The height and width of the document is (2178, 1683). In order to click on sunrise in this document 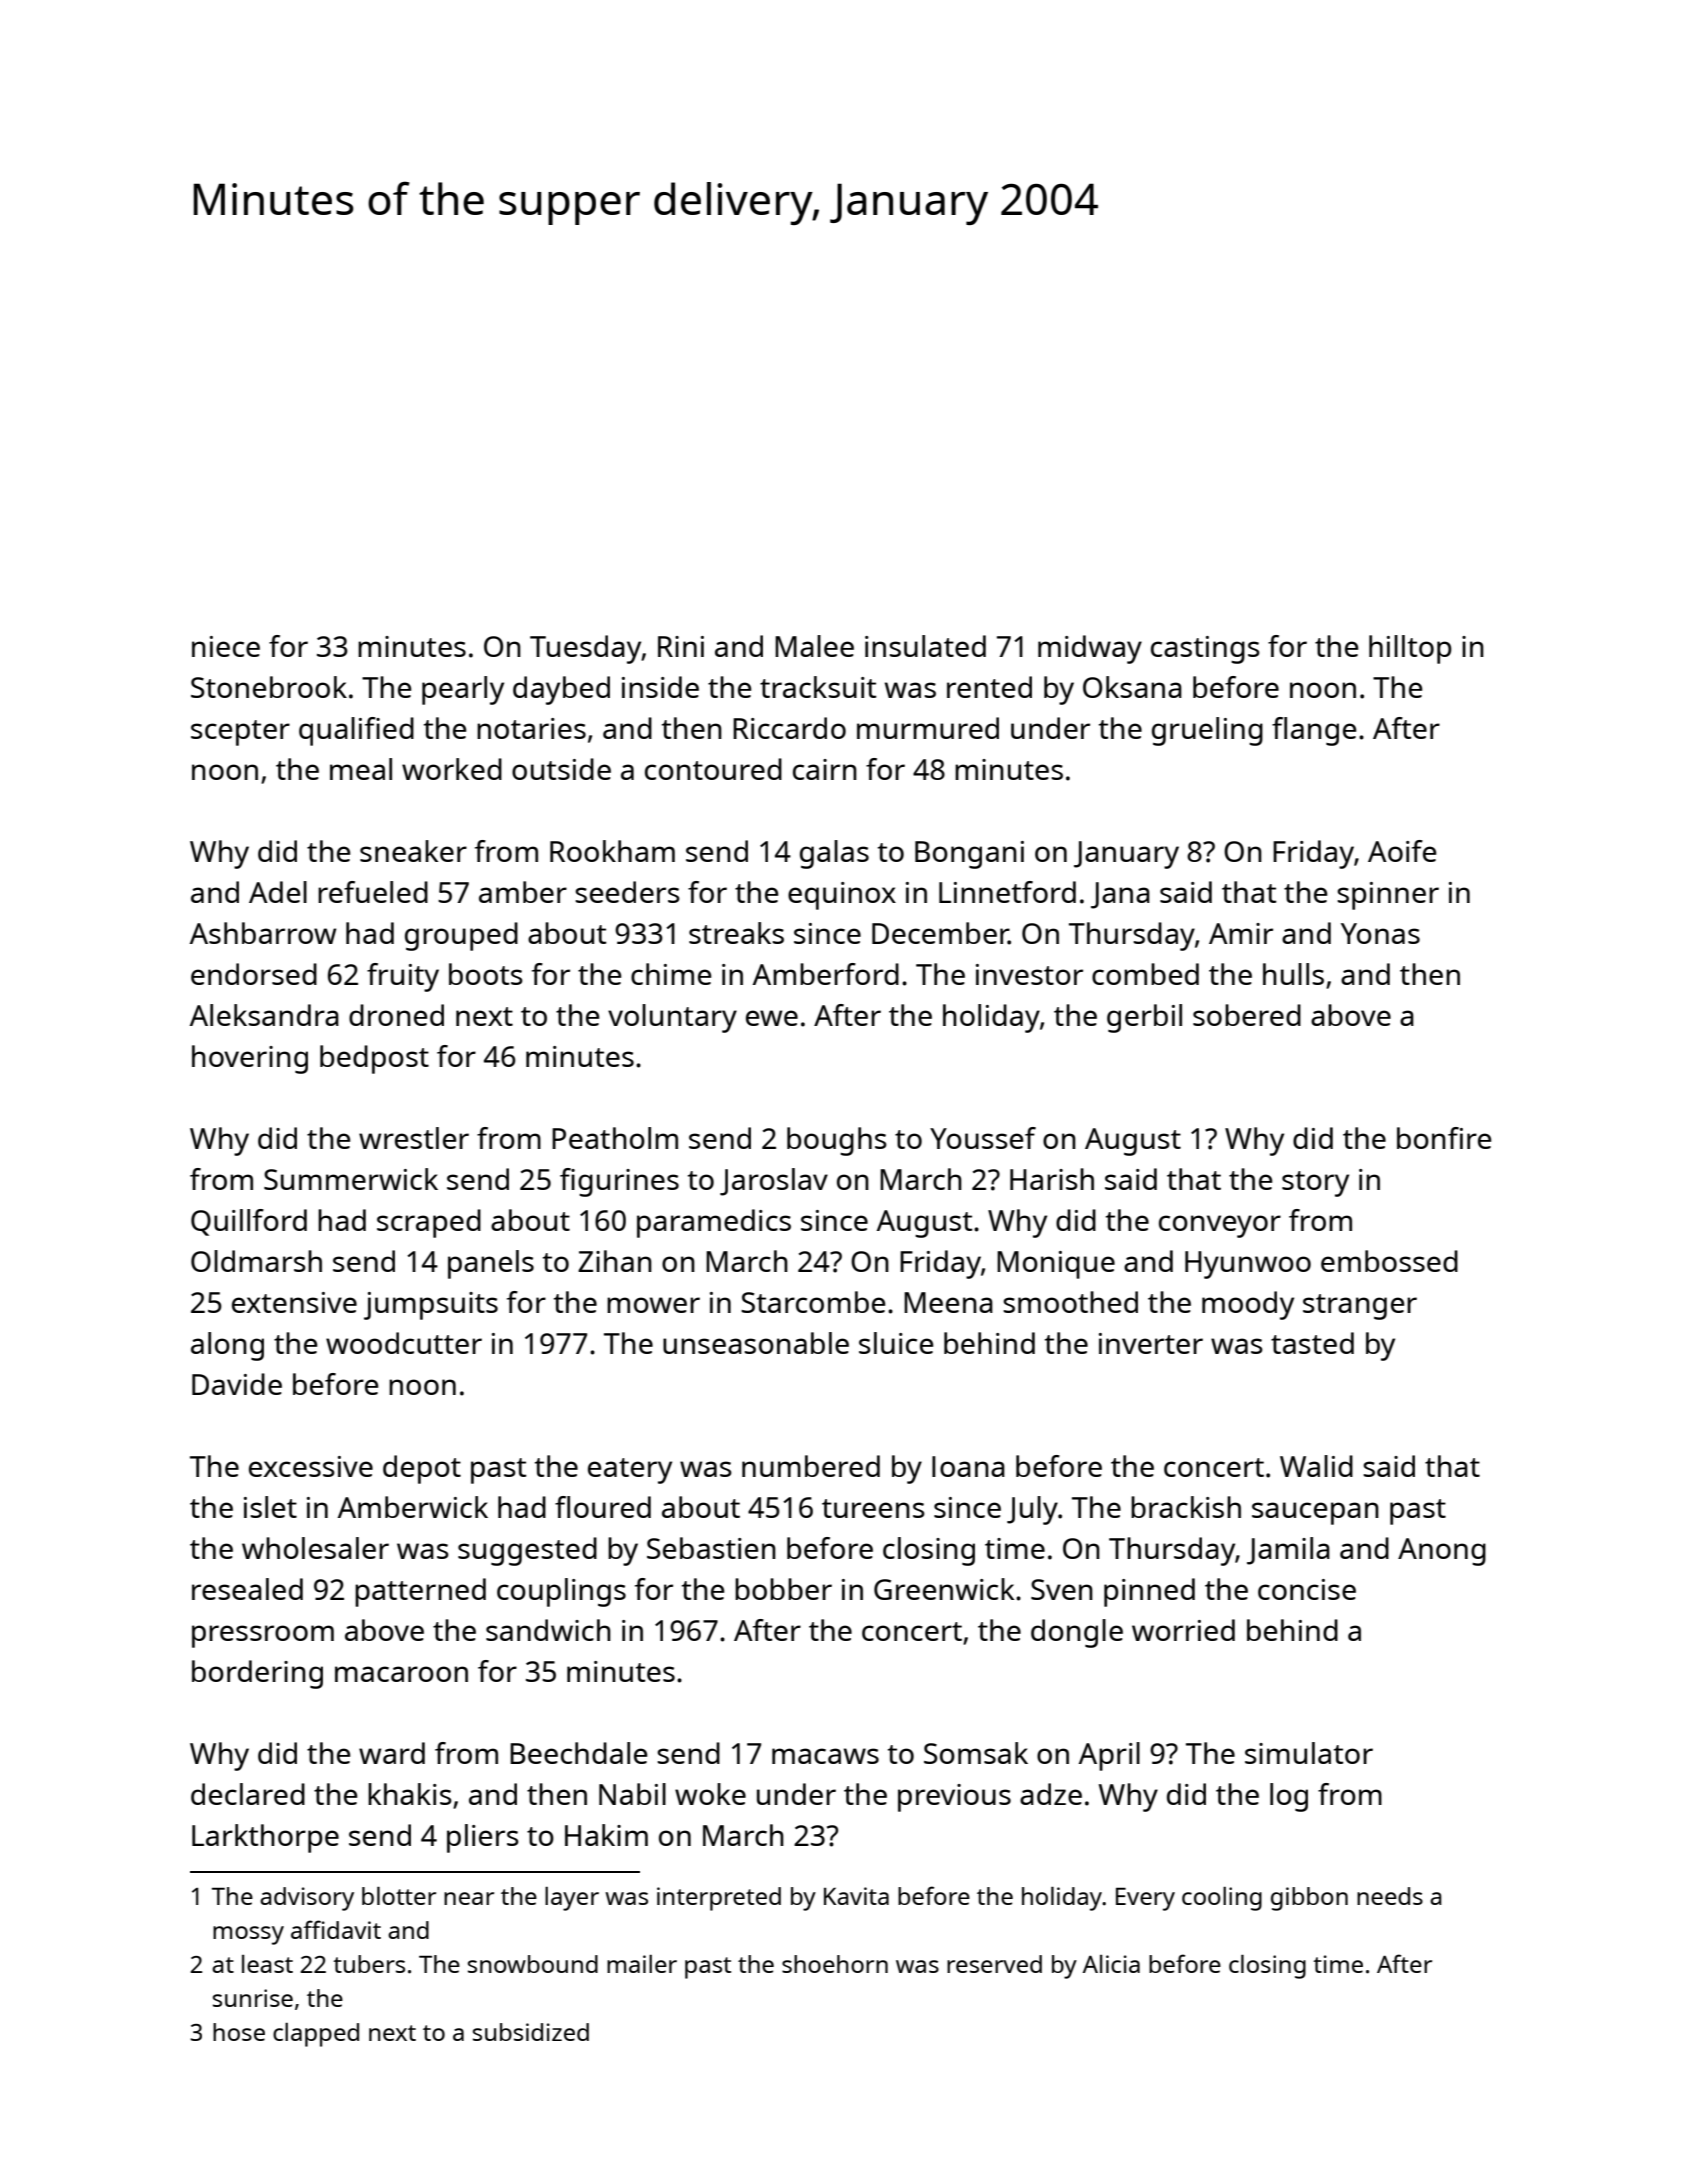, I will do `click(253, 1998)`.
